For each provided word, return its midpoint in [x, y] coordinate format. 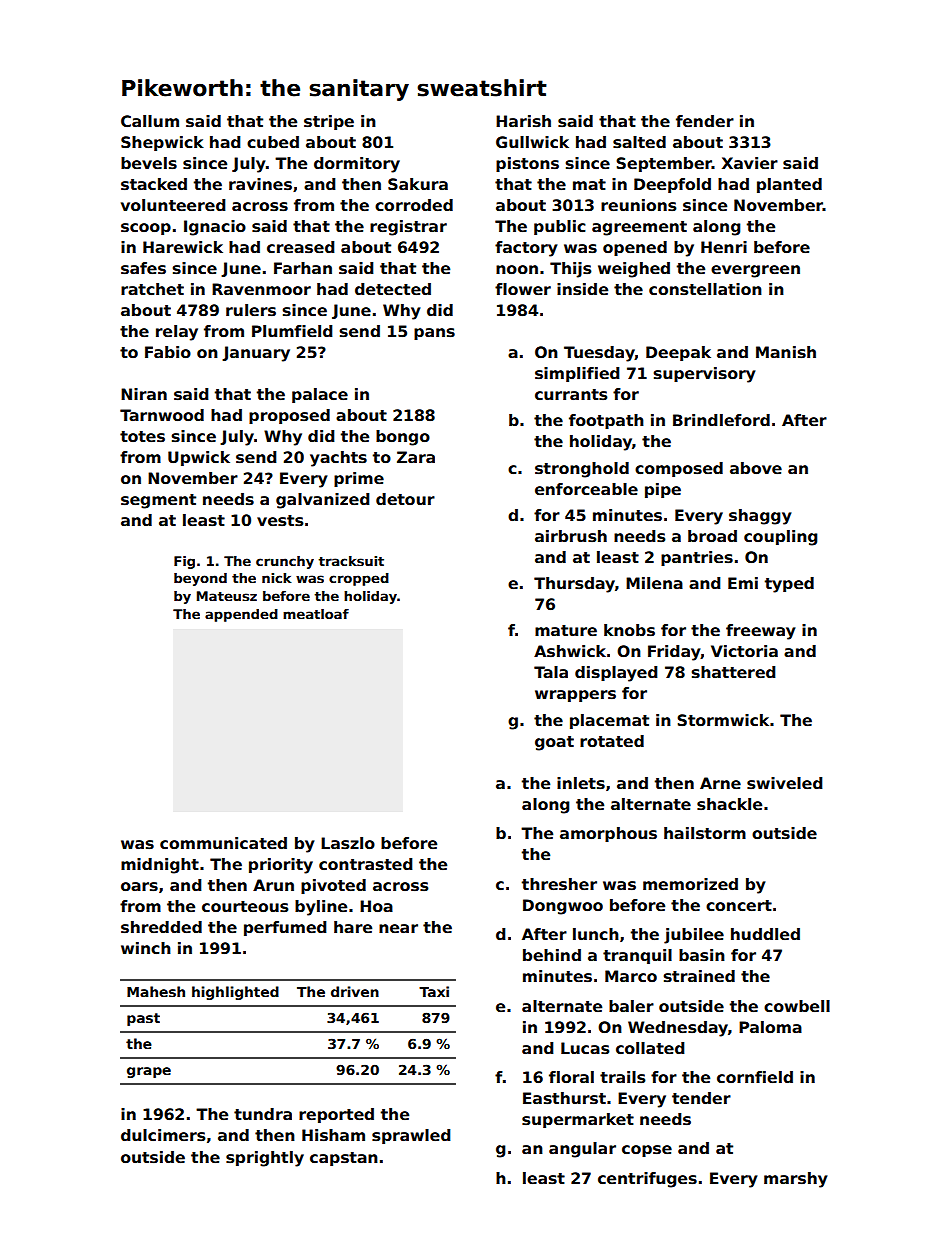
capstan [344, 1159]
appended [241, 615]
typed [789, 585]
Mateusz [227, 596]
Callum [150, 121]
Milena [654, 583]
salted [639, 142]
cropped [359, 579]
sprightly [265, 1159]
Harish [523, 121]
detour [405, 499]
